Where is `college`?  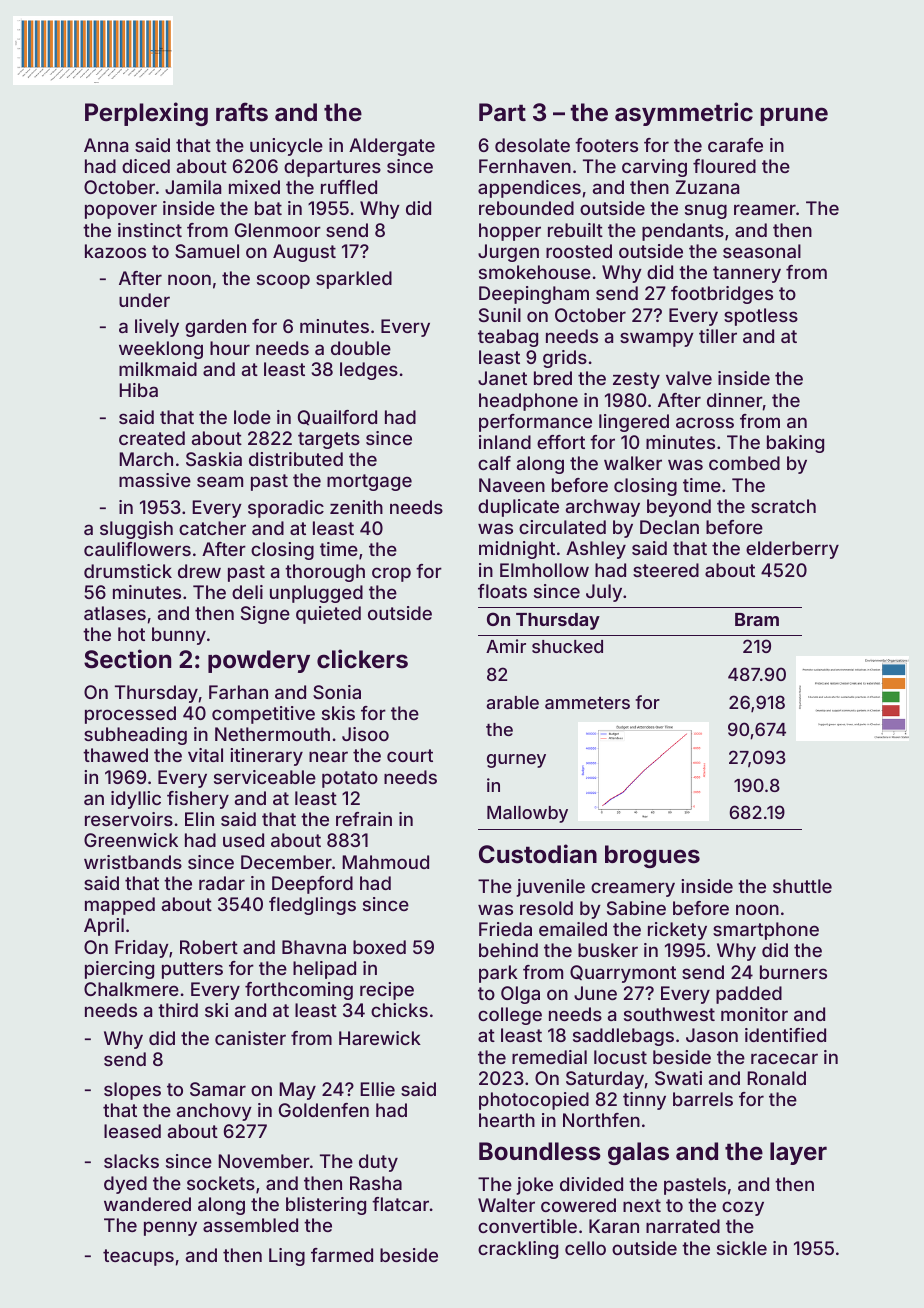
college is located at coordinates (510, 1016).
